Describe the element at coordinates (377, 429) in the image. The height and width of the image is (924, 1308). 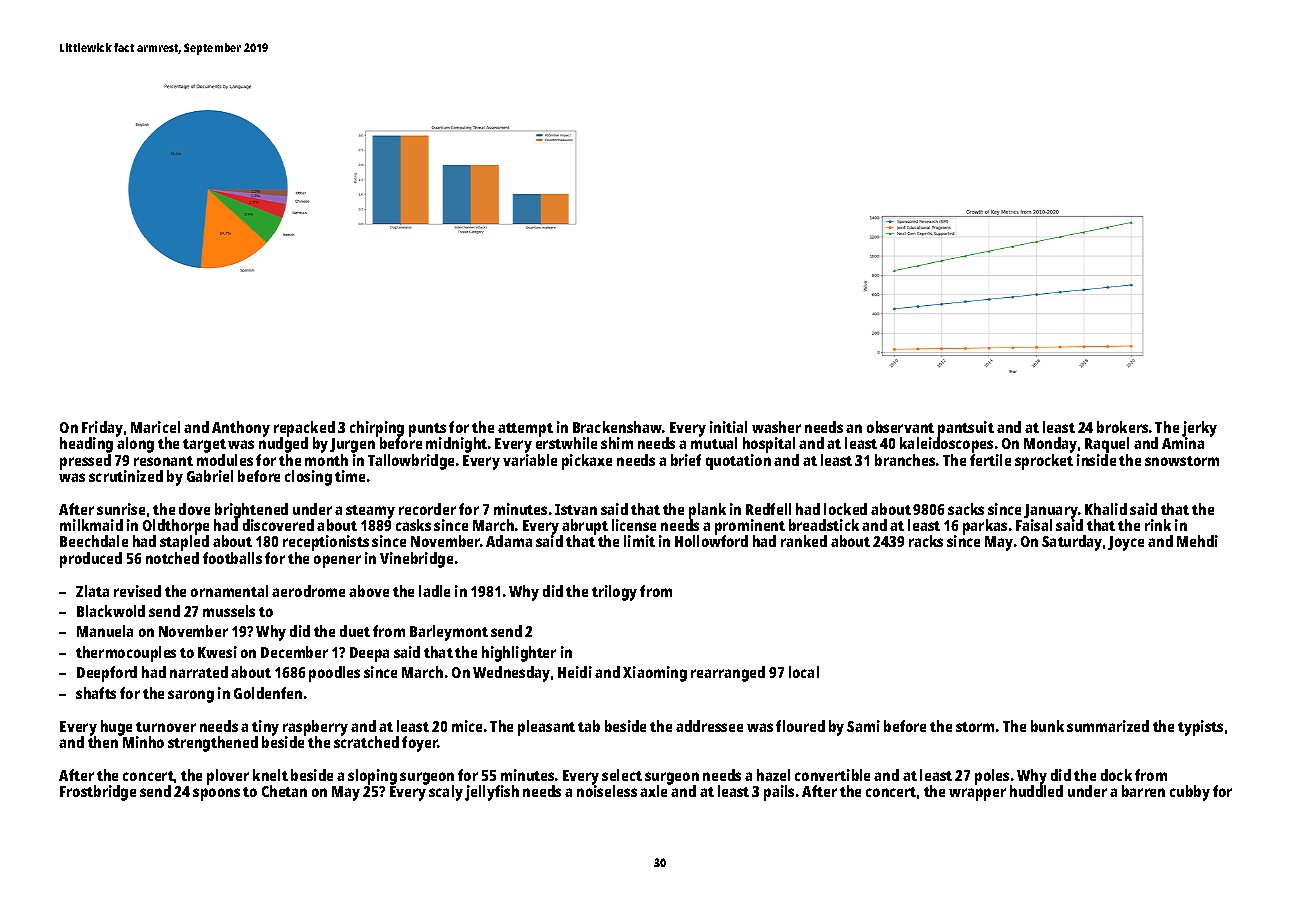
I see `chirping` at that location.
